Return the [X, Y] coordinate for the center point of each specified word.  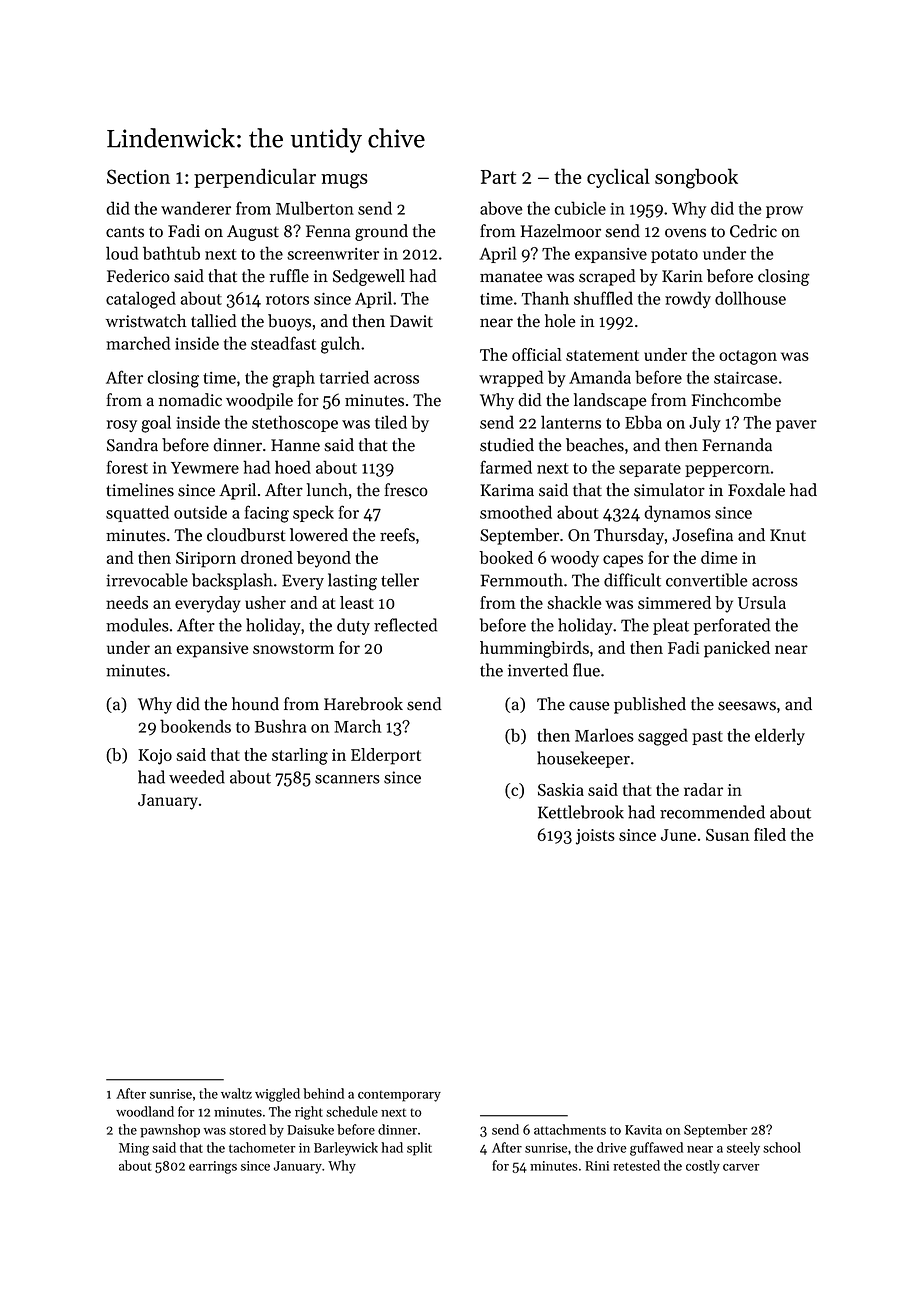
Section [138, 176]
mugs [344, 181]
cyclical [618, 178]
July [705, 423]
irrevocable [147, 580]
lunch [327, 490]
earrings [213, 1167]
